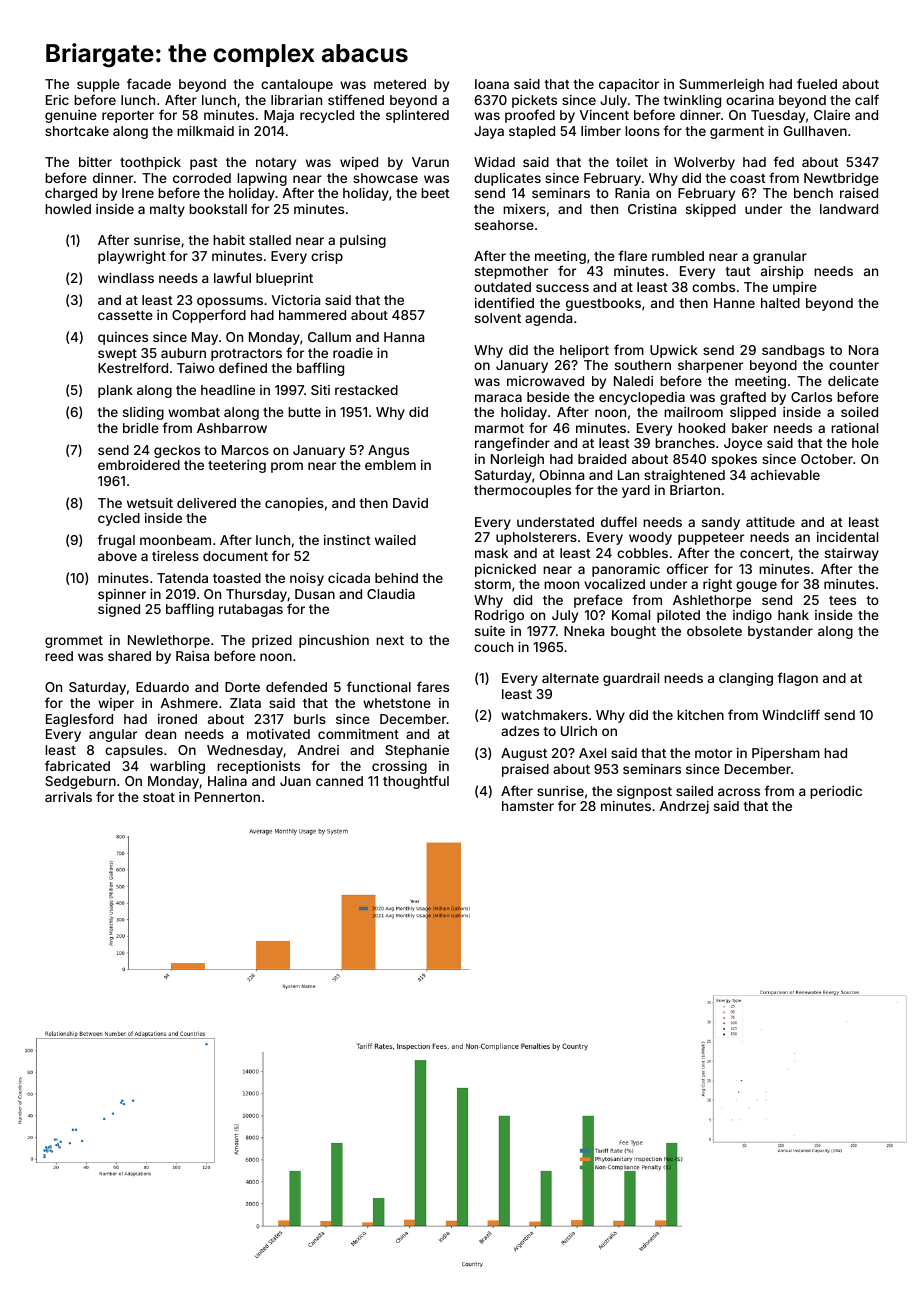  What do you see at coordinates (695, 490) in the screenshot?
I see `Briarton` at bounding box center [695, 490].
